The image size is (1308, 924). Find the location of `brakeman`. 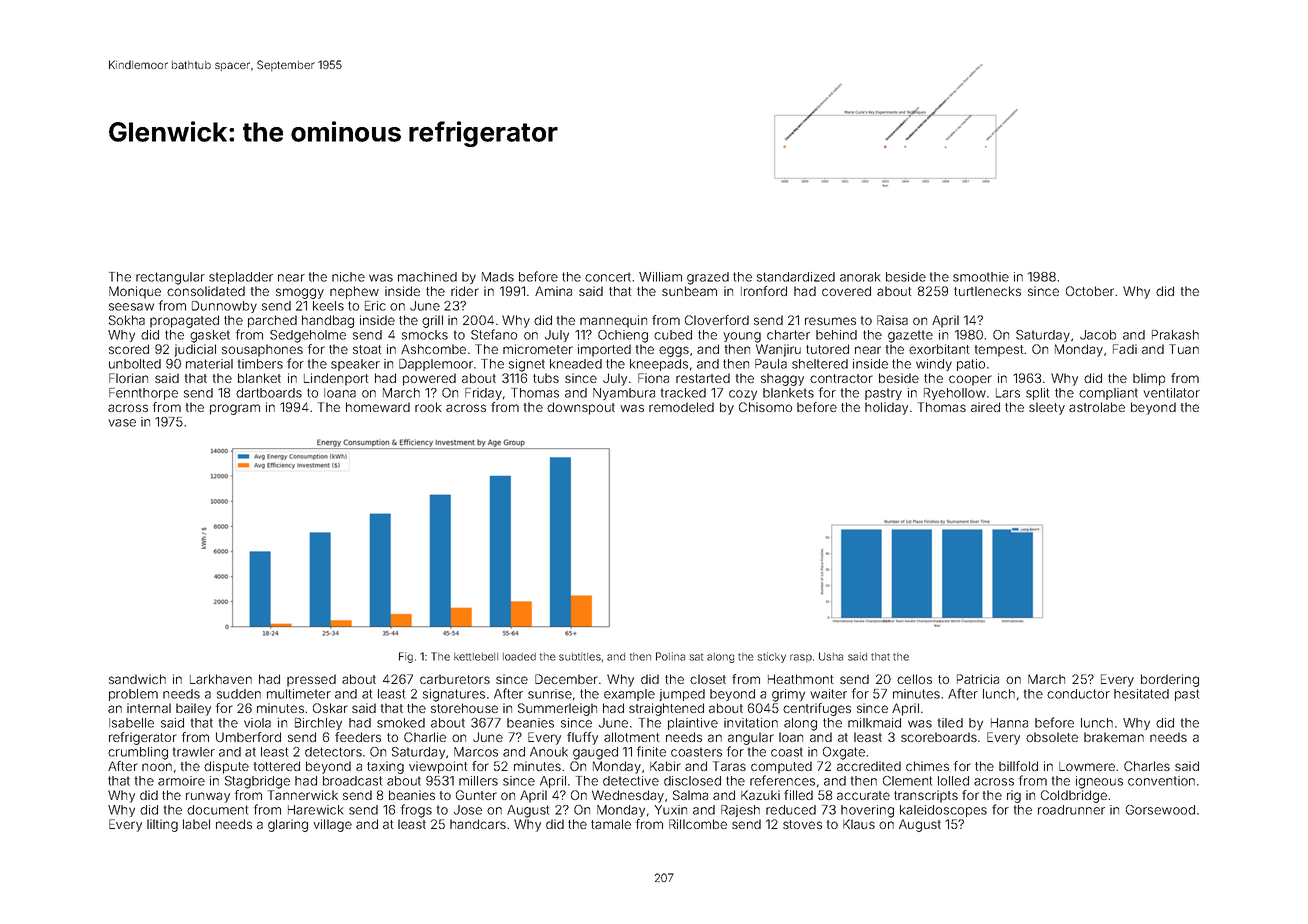

brakeman is located at coordinates (1114, 737).
